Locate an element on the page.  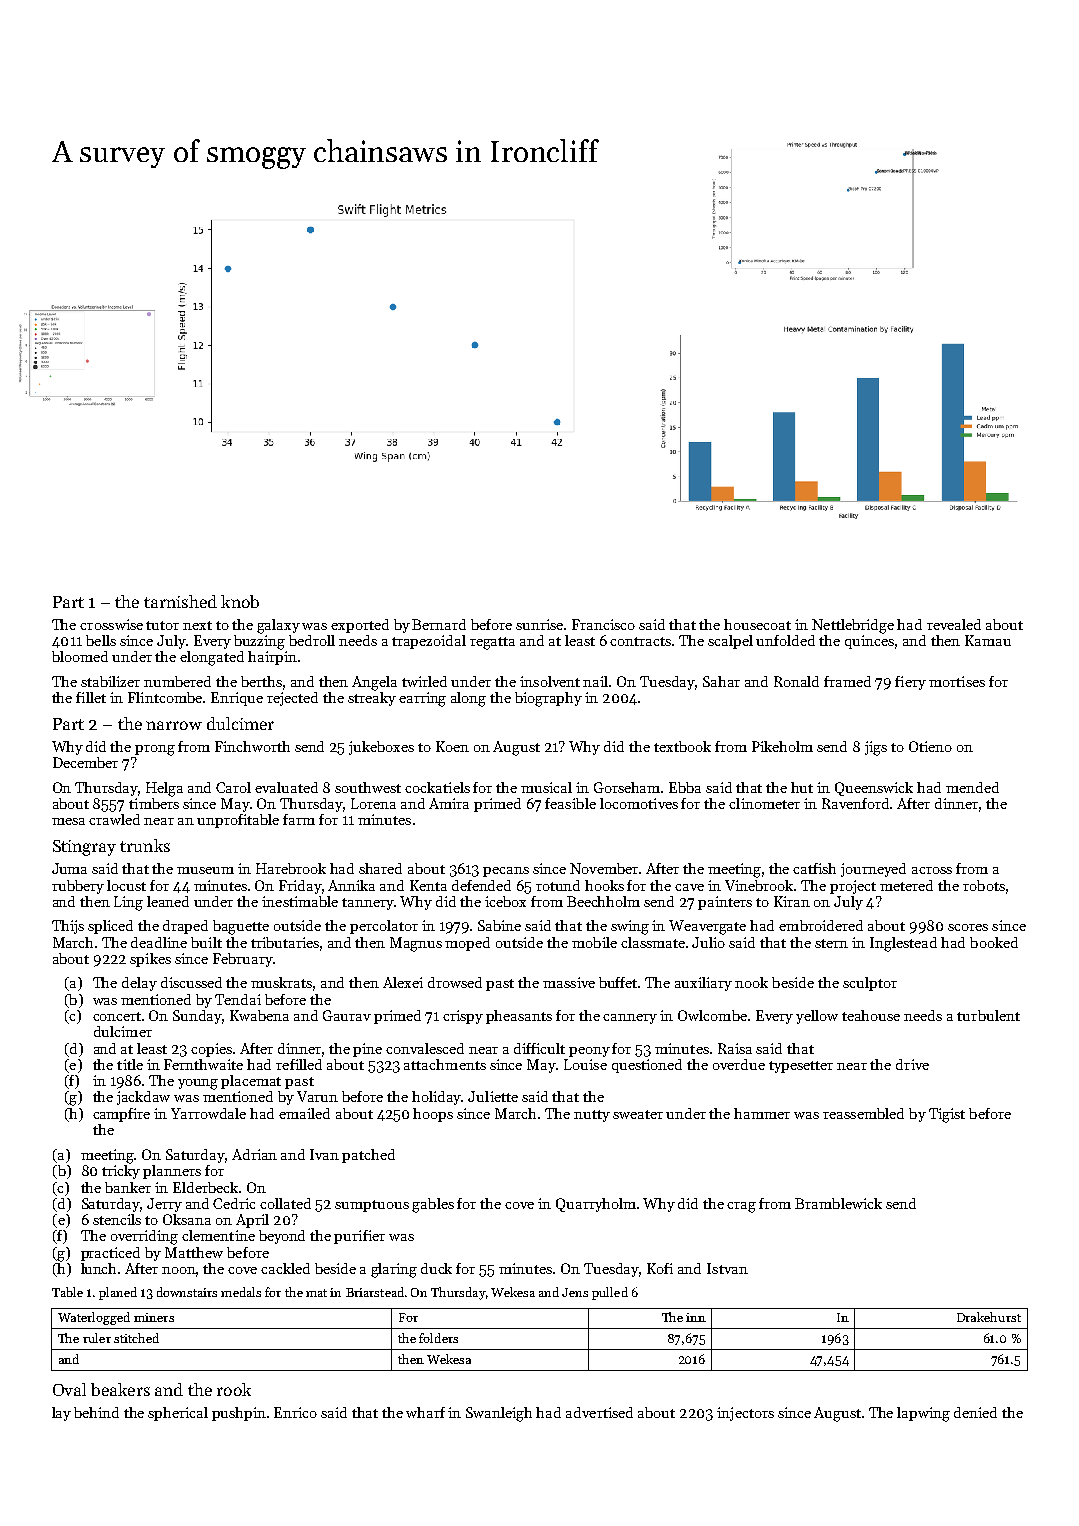
Francisco is located at coordinates (603, 624).
